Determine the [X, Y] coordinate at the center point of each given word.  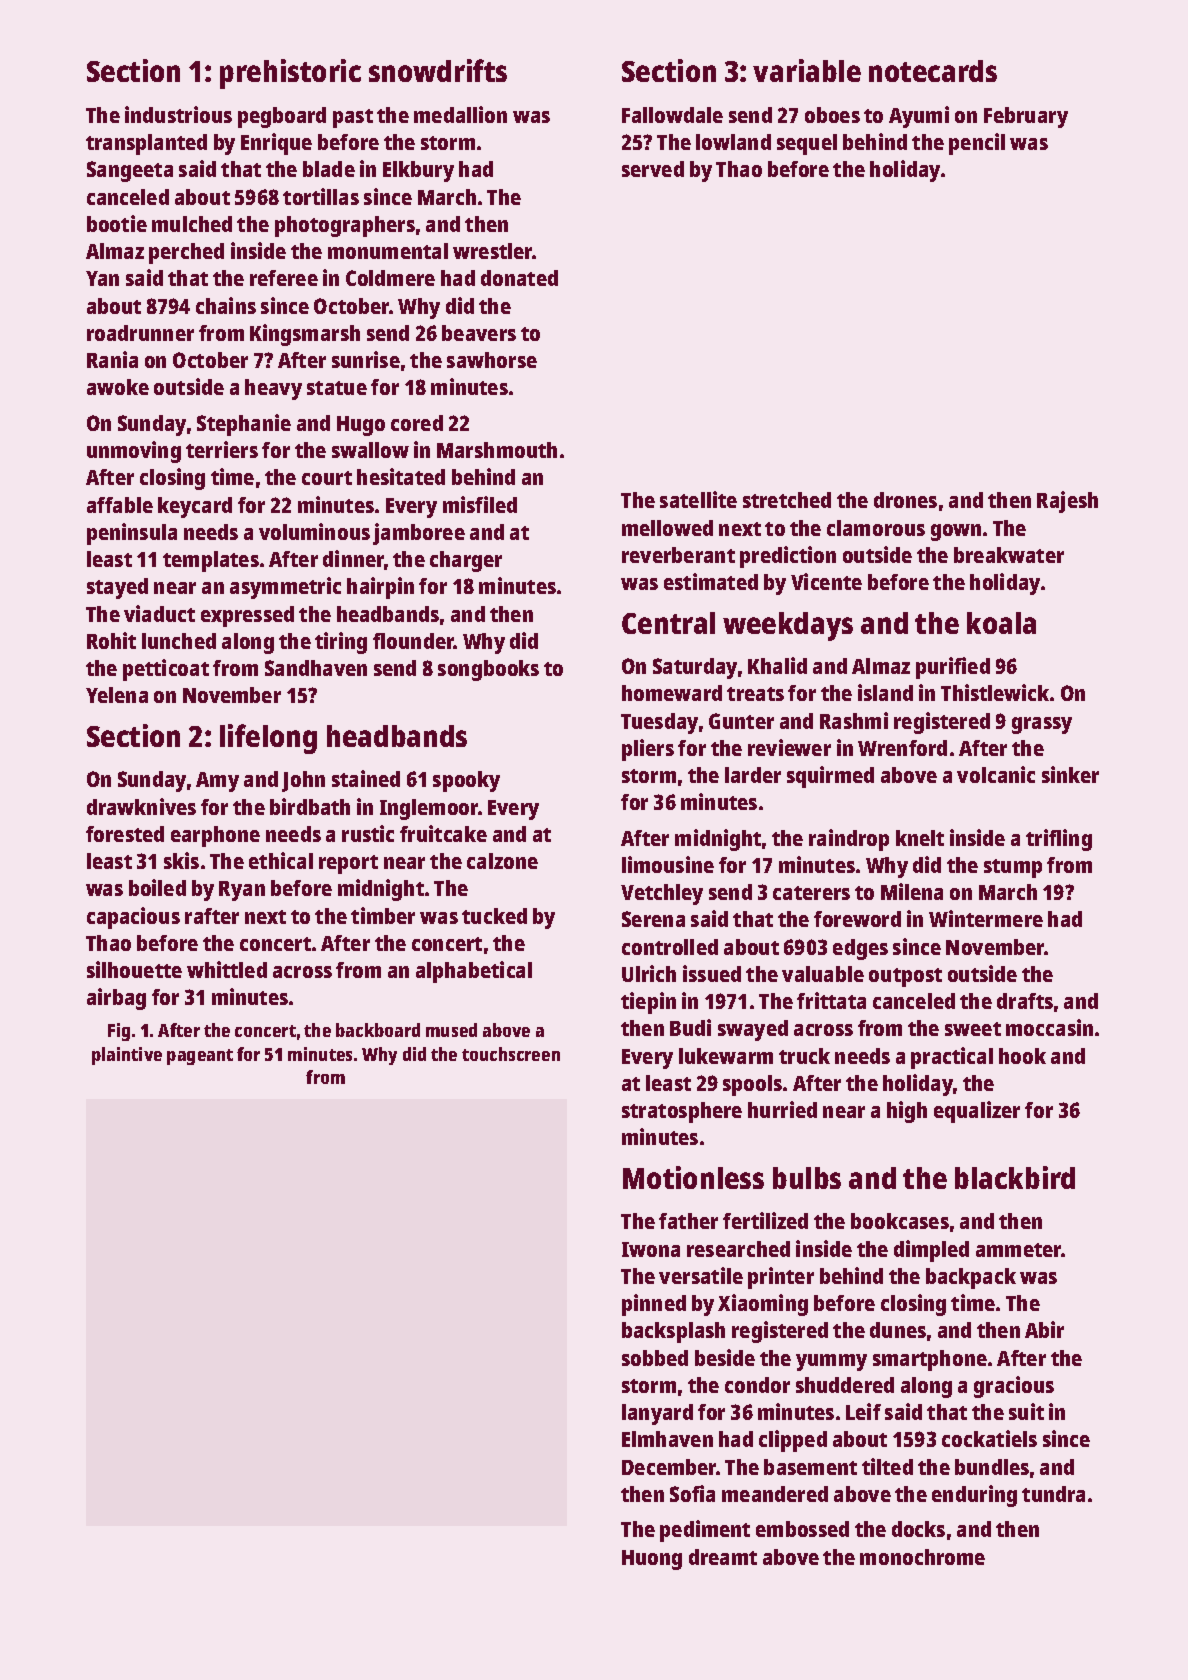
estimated [711, 581]
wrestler [493, 251]
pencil [977, 144]
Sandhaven [316, 668]
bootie [117, 223]
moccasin [1049, 1027]
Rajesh [1067, 502]
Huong [652, 1560]
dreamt [723, 1557]
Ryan [242, 891]
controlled [670, 947]
